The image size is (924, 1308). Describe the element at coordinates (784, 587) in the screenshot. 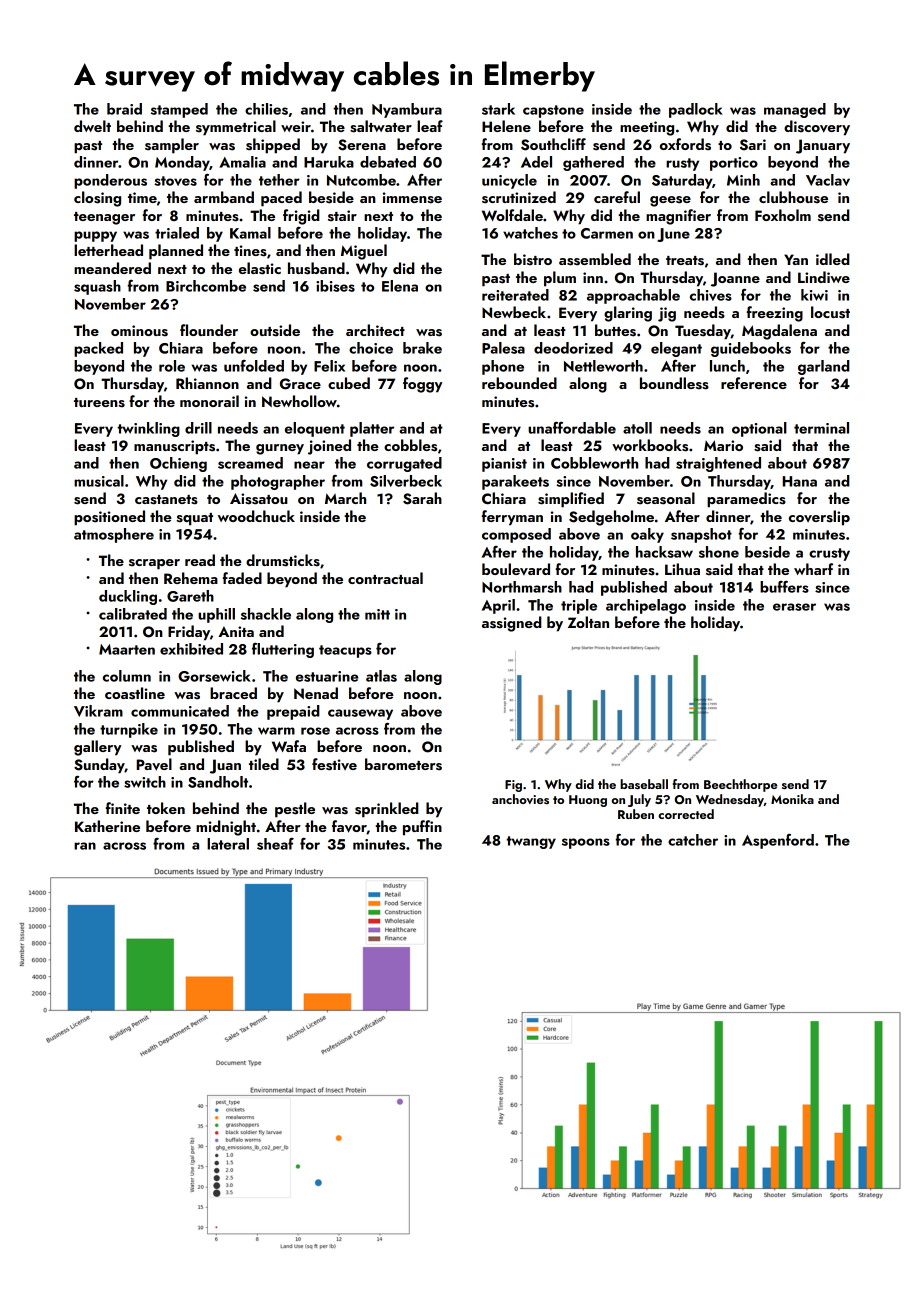

I see `buffers` at that location.
